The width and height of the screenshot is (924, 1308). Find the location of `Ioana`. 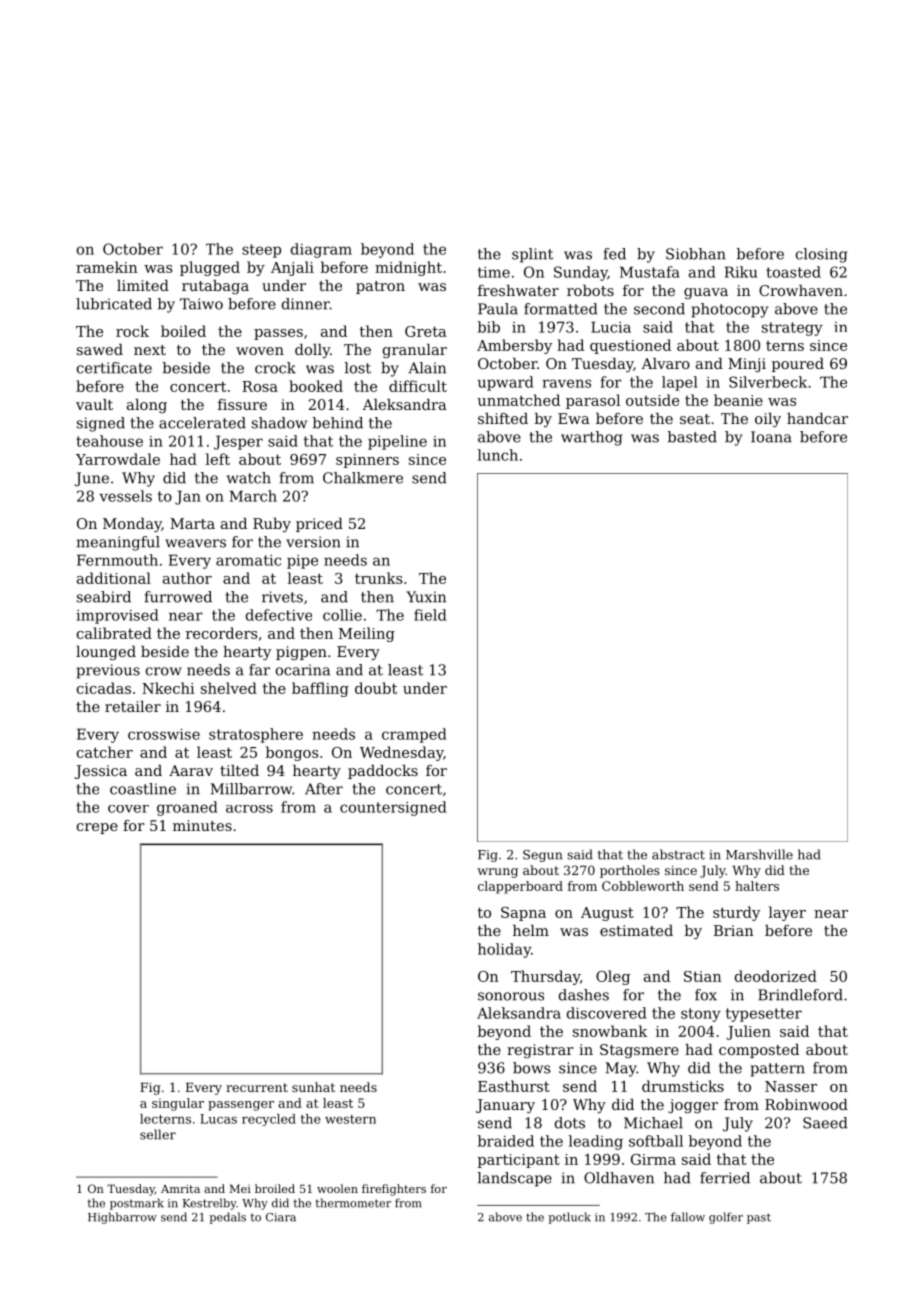

Ioana is located at coordinates (771, 437).
